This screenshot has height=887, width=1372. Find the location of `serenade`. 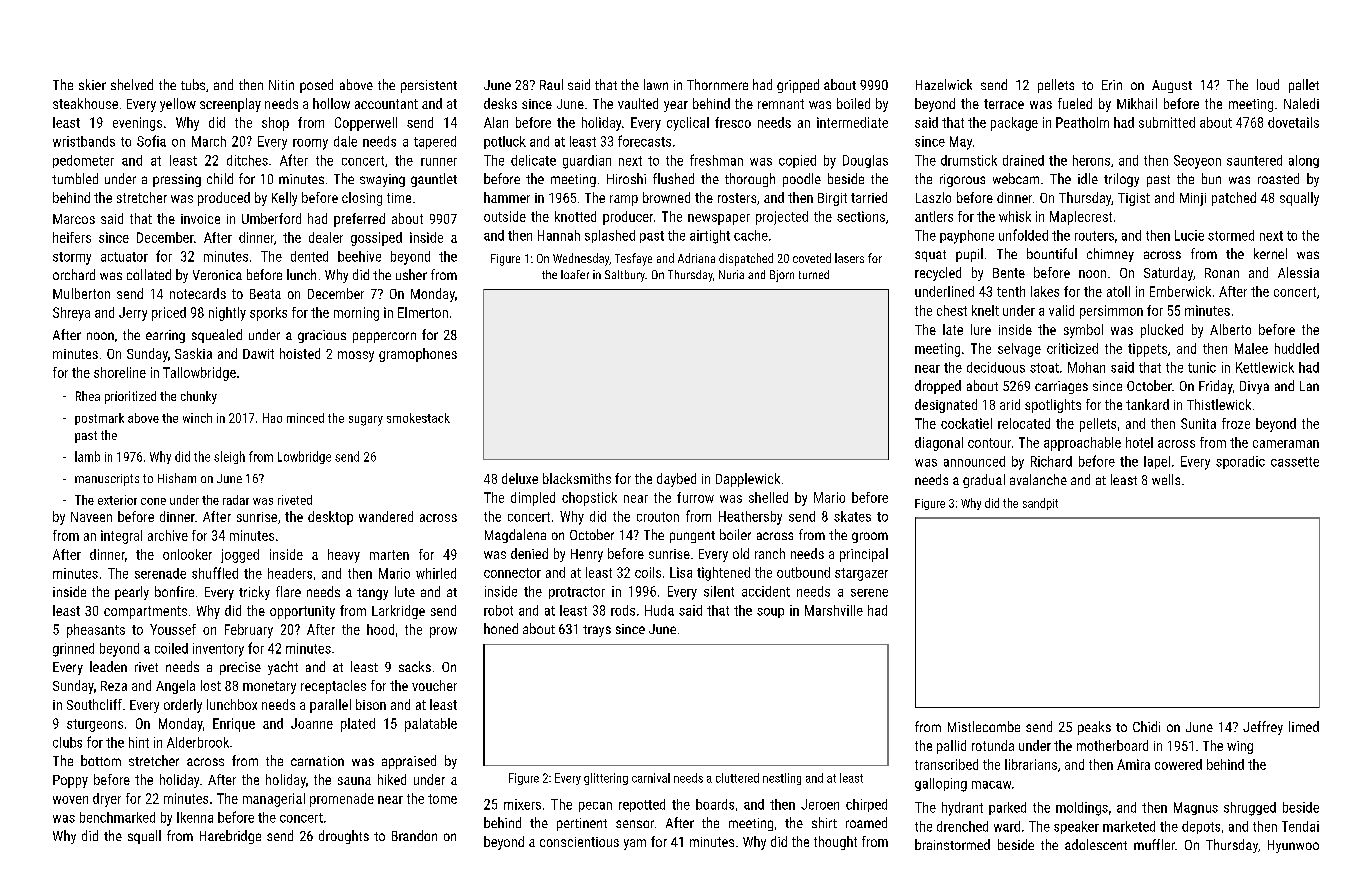

serenade is located at coordinates (160, 573).
